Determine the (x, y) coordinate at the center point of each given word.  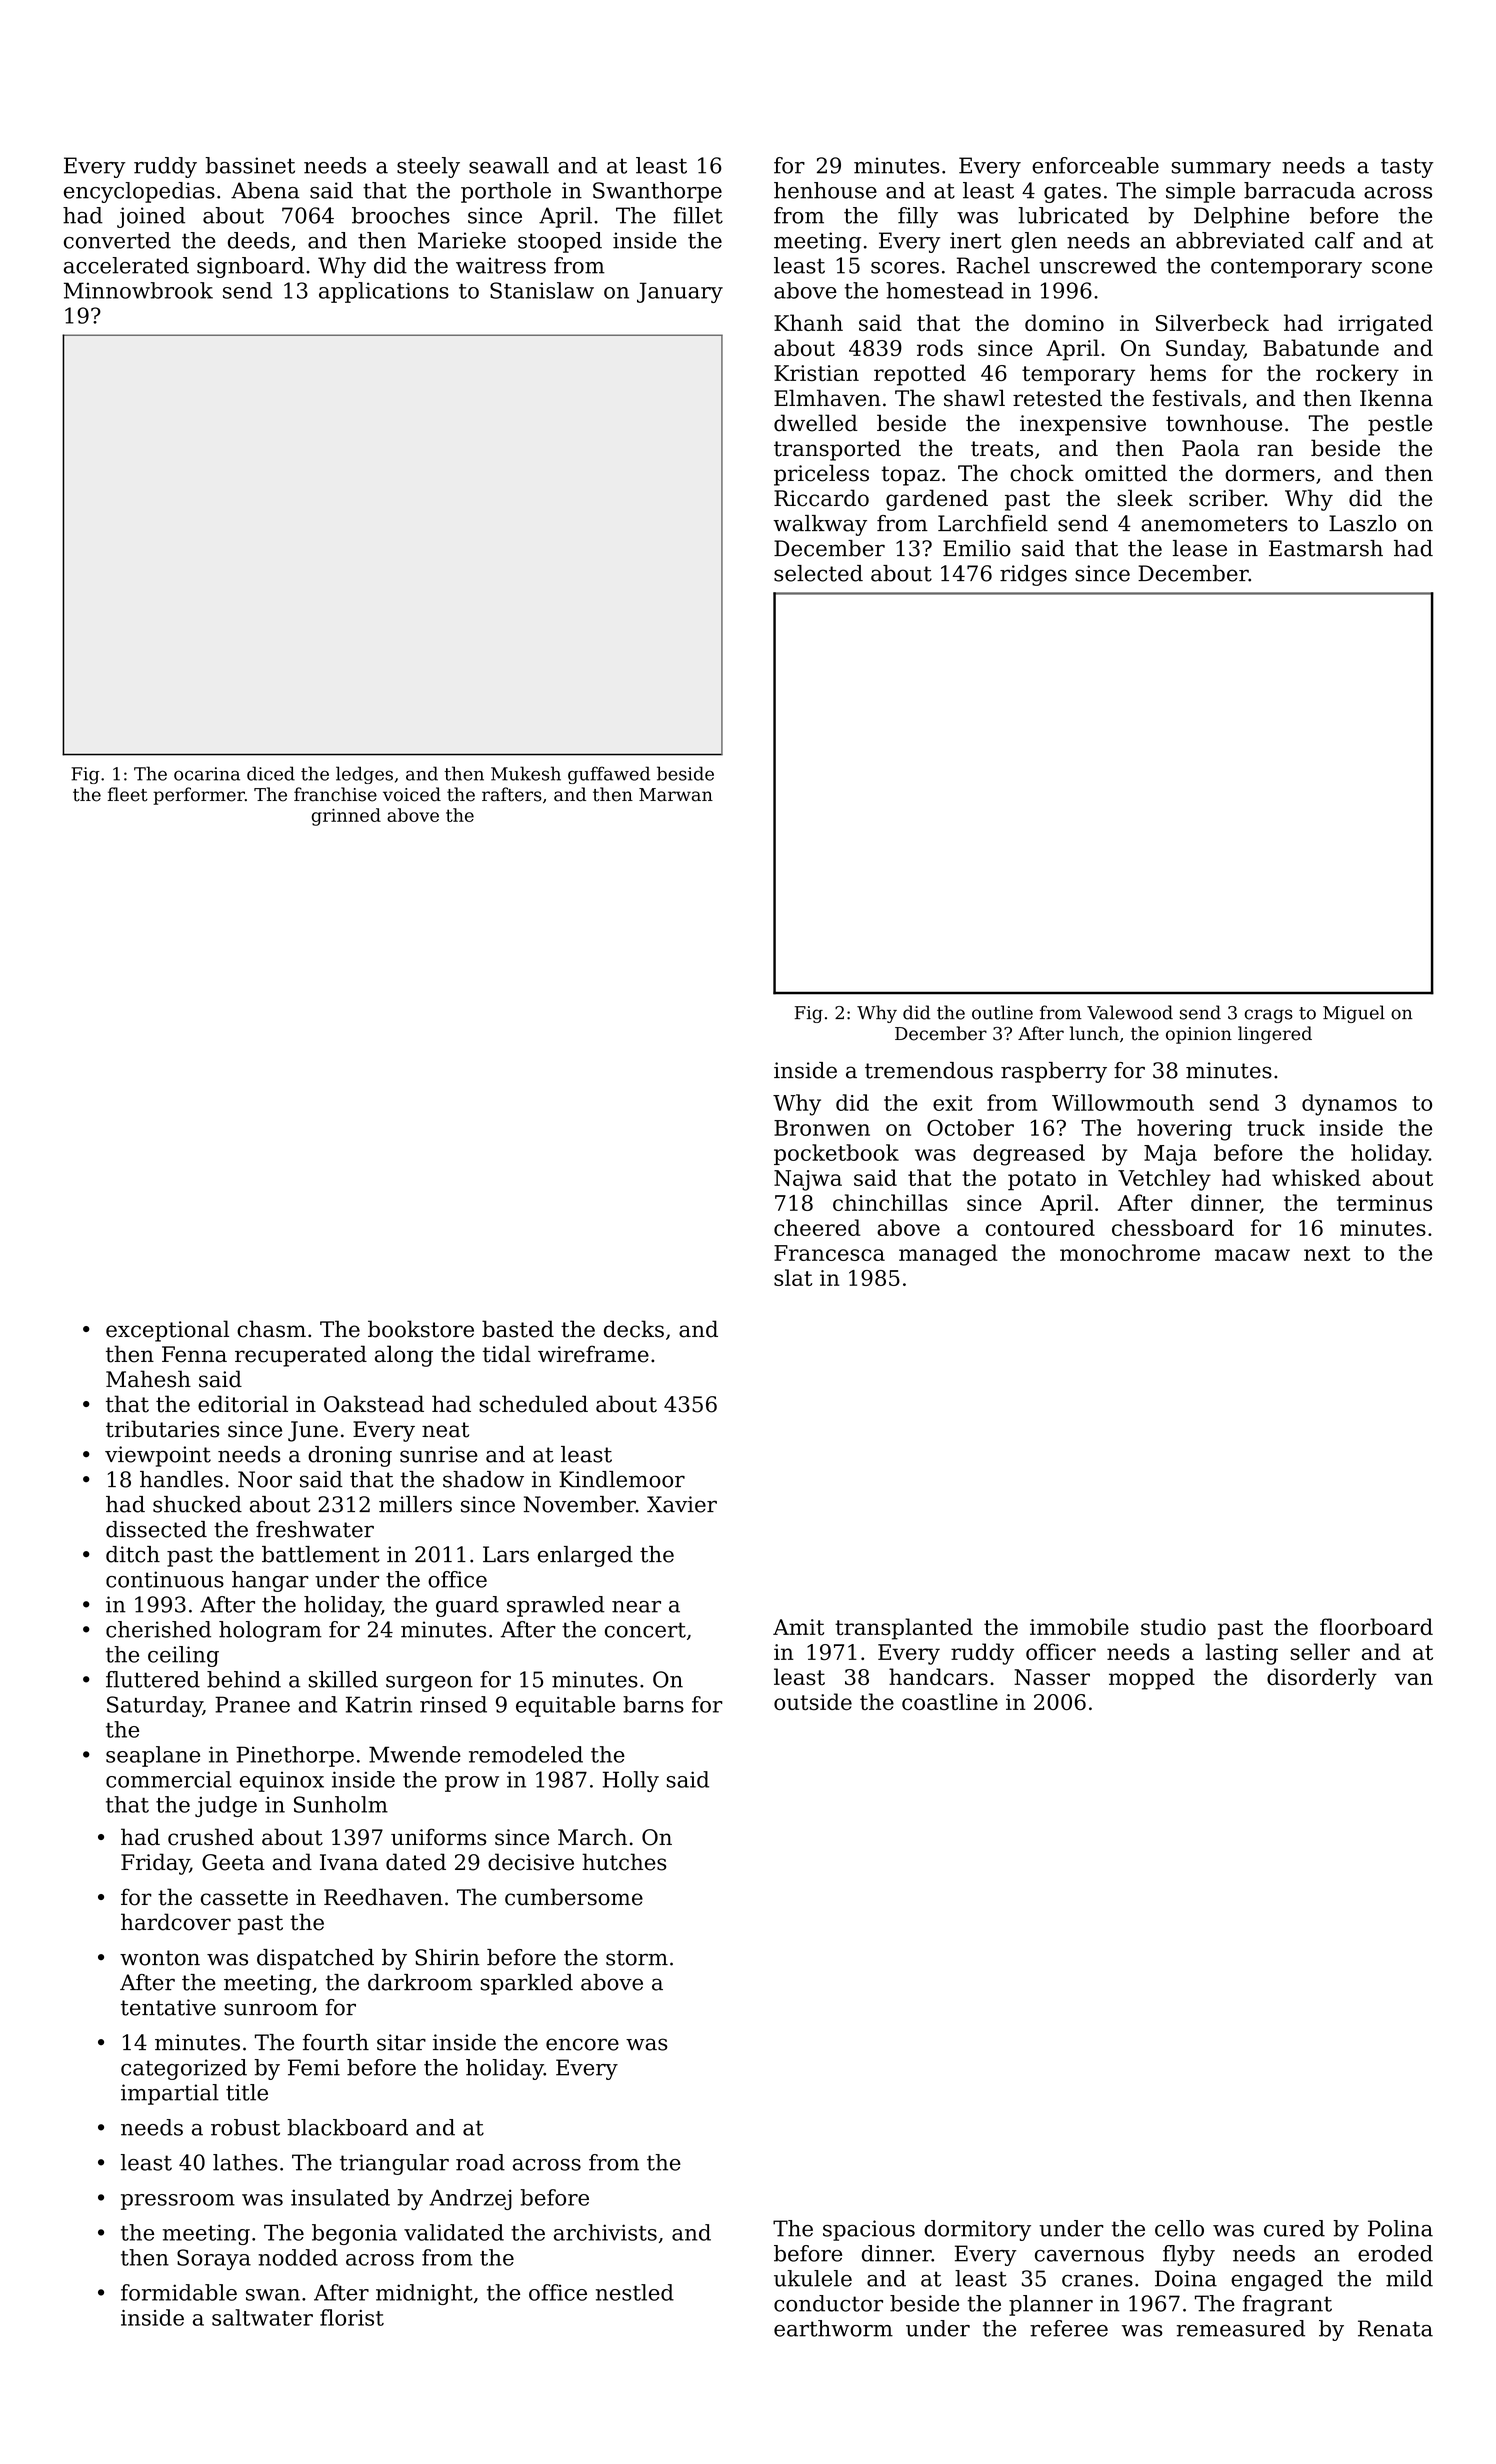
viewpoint (158, 1456)
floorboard (1376, 1626)
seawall (509, 165)
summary (1221, 170)
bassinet (250, 165)
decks (634, 1329)
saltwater (262, 2317)
